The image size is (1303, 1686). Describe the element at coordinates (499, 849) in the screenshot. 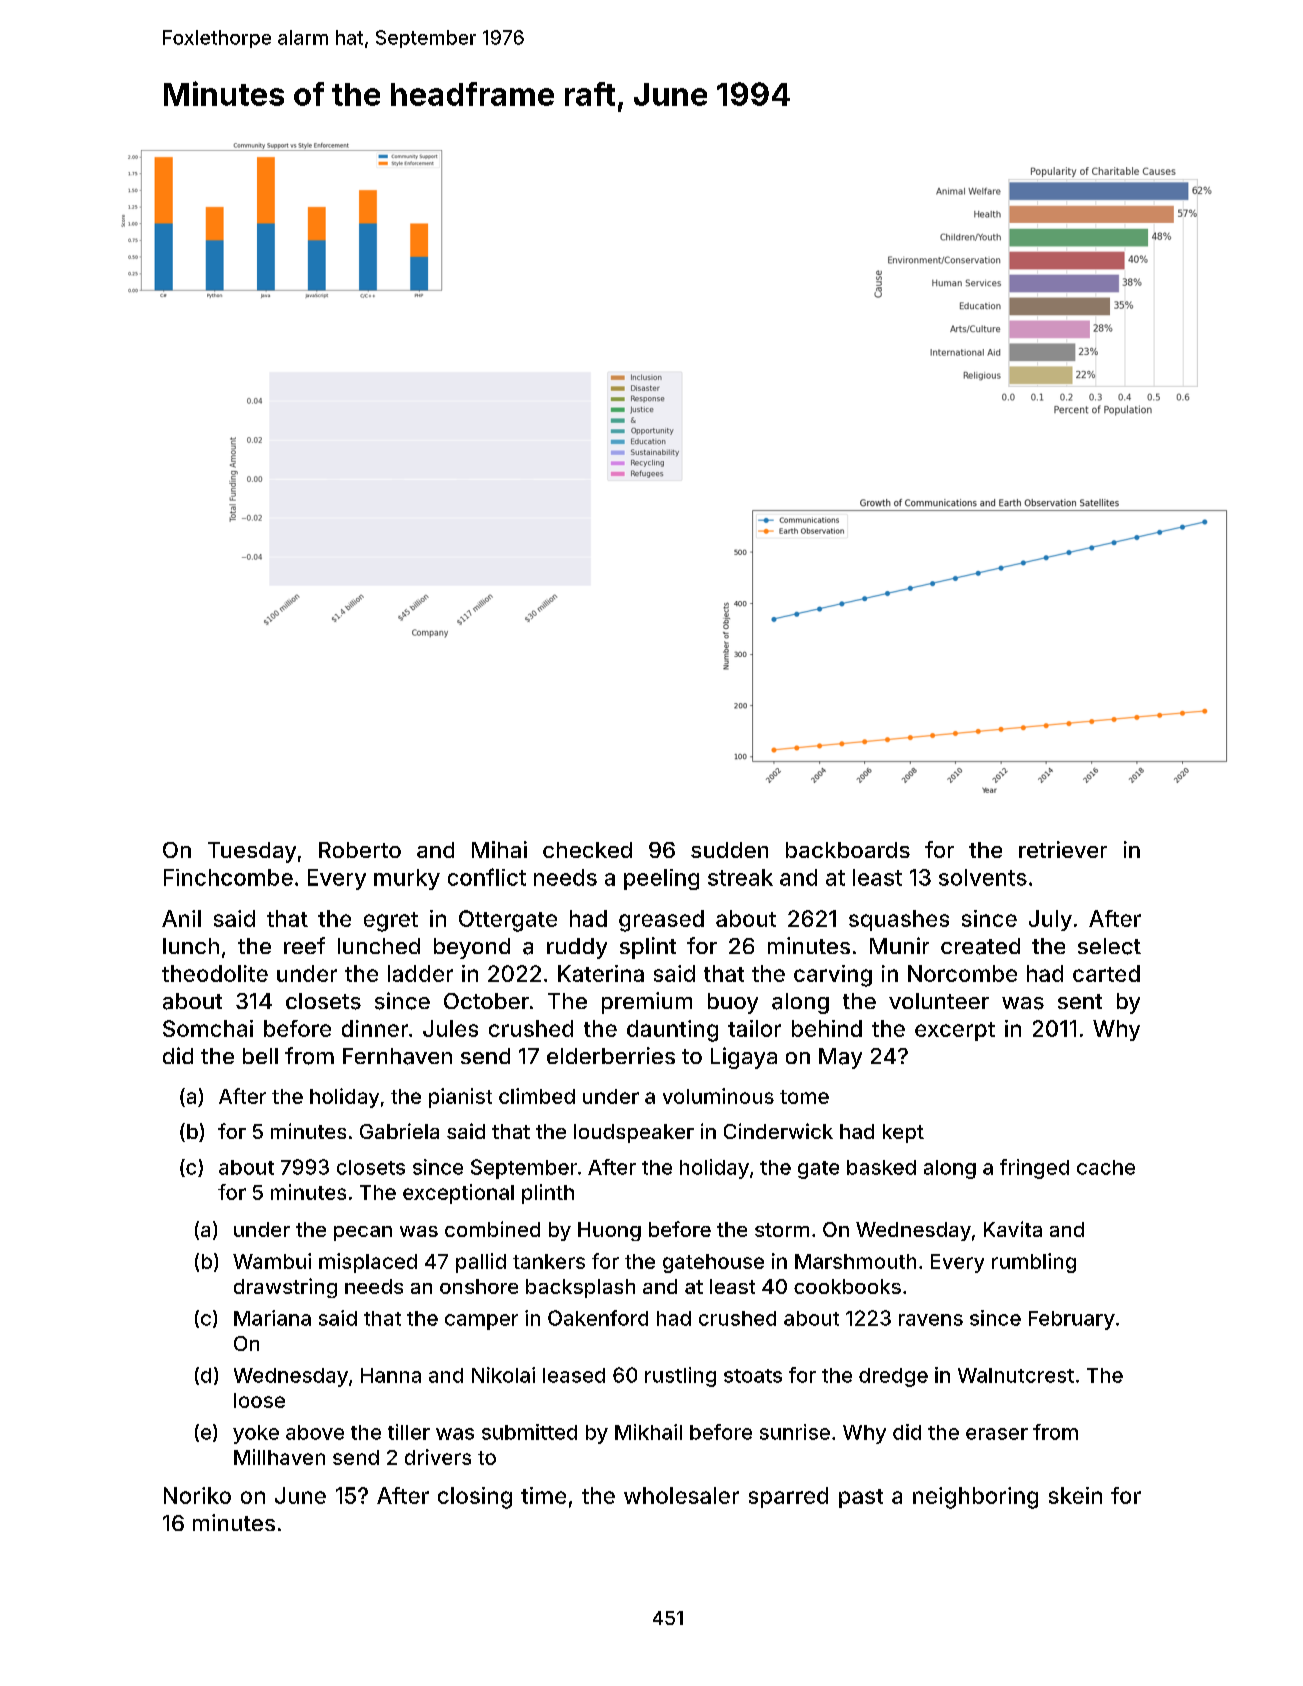

I see `Mihai` at that location.
